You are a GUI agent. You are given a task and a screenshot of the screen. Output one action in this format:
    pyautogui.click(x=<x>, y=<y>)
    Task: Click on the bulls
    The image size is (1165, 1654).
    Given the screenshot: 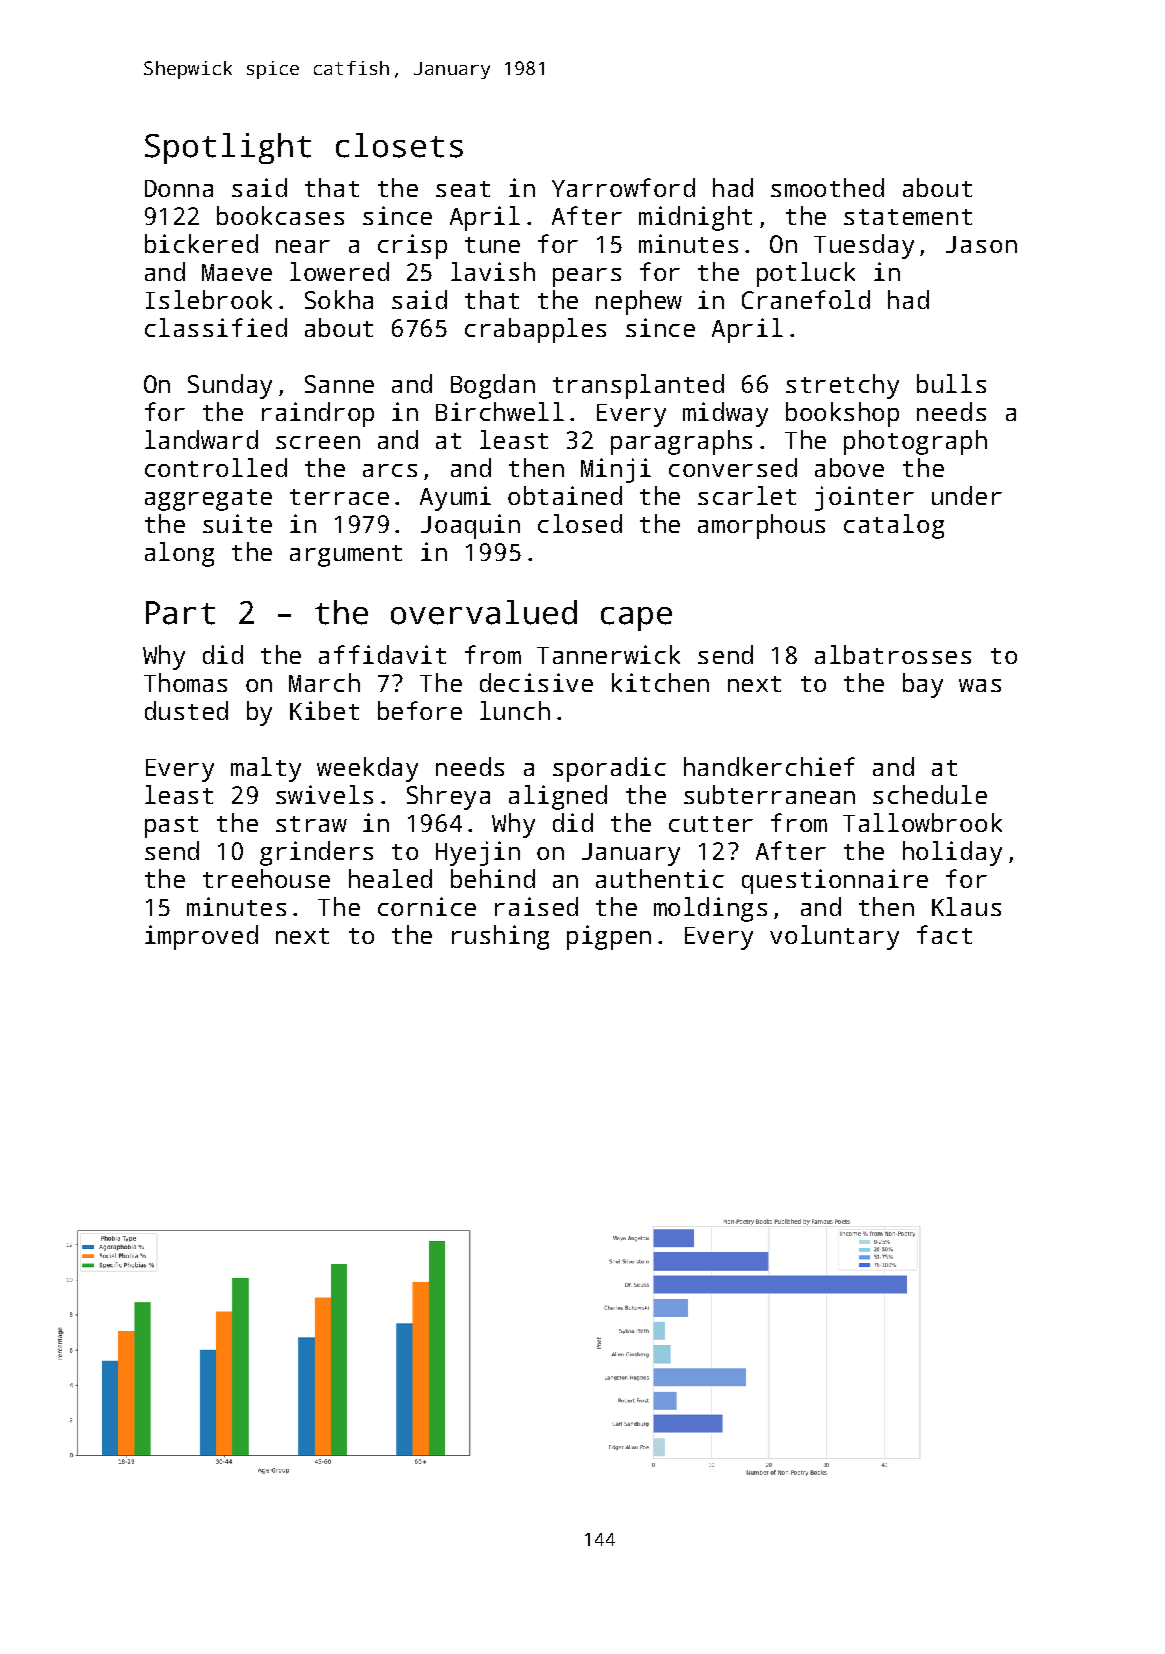 What is the action you would take?
    pyautogui.click(x=951, y=383)
